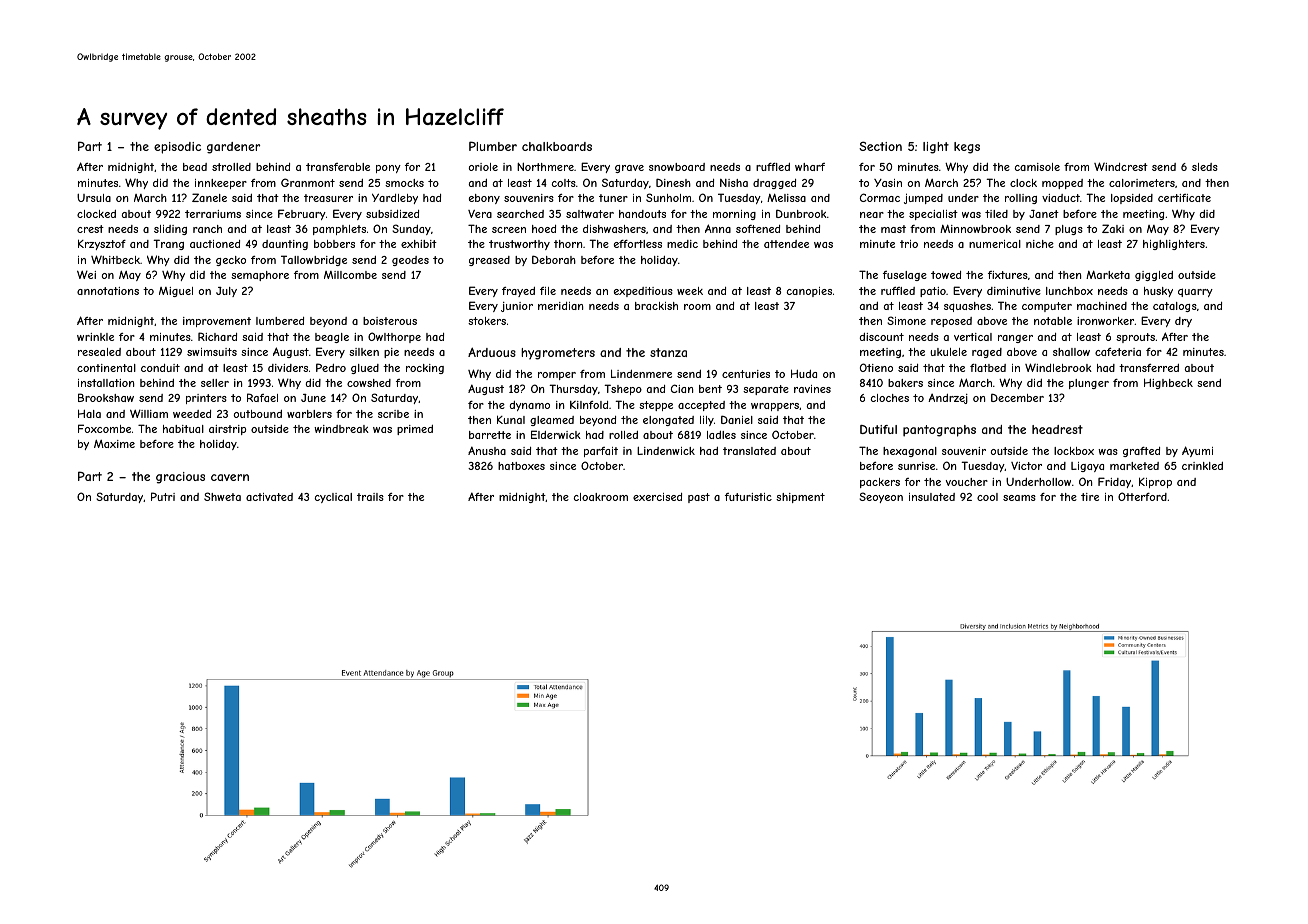  I want to click on Plumber, so click(493, 146).
